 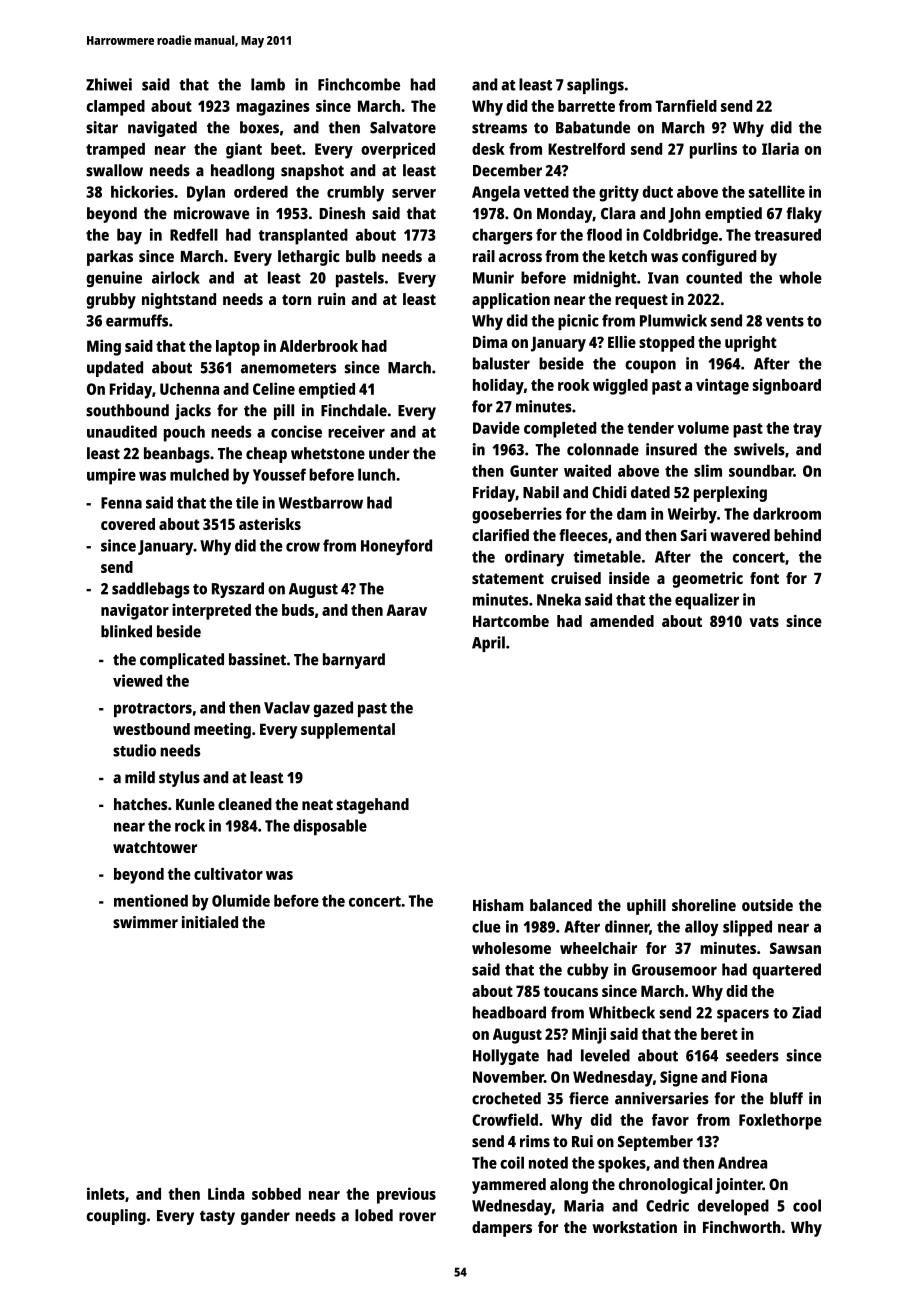 I want to click on vents, so click(x=785, y=321).
